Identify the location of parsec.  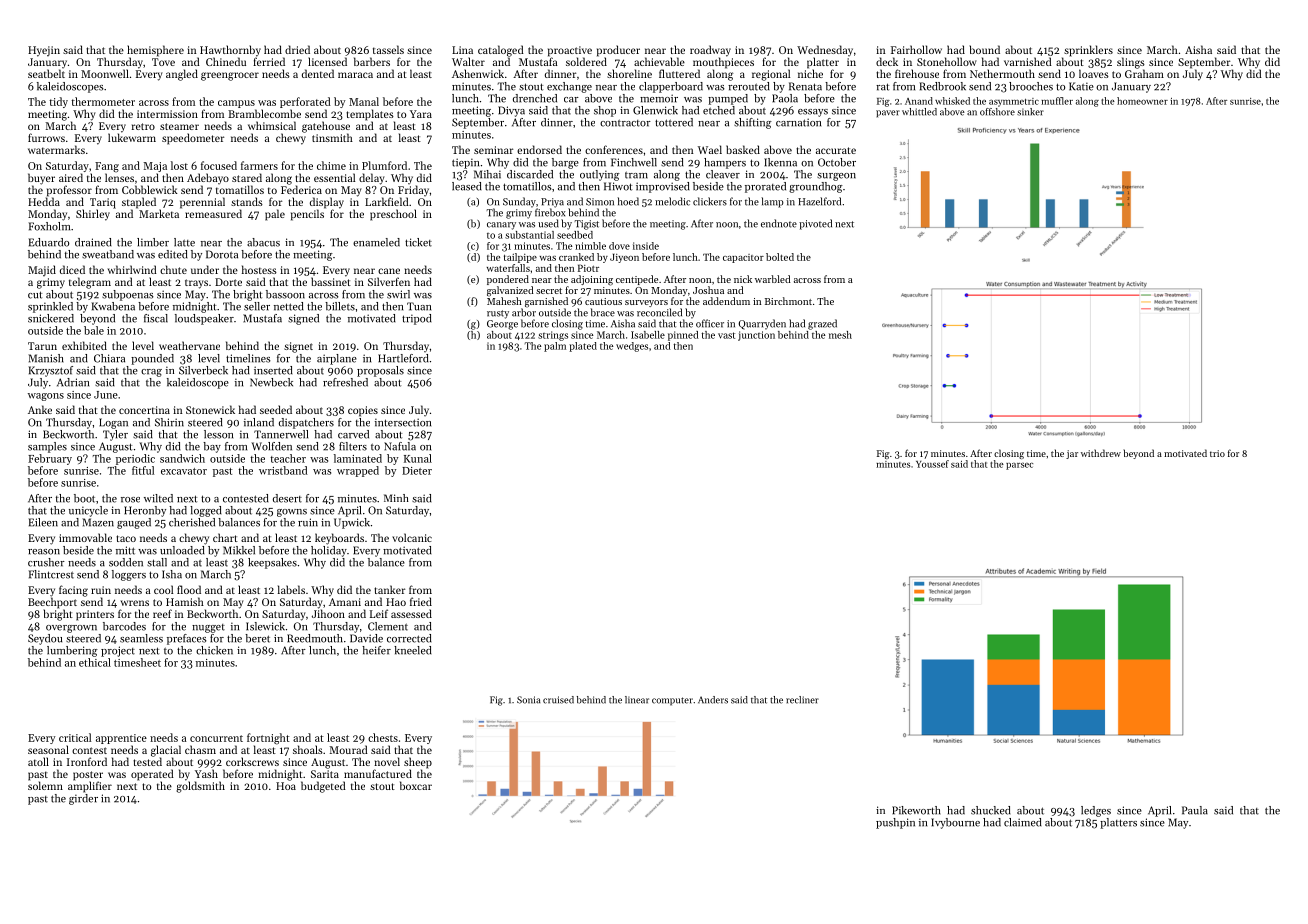
(1019, 466).
